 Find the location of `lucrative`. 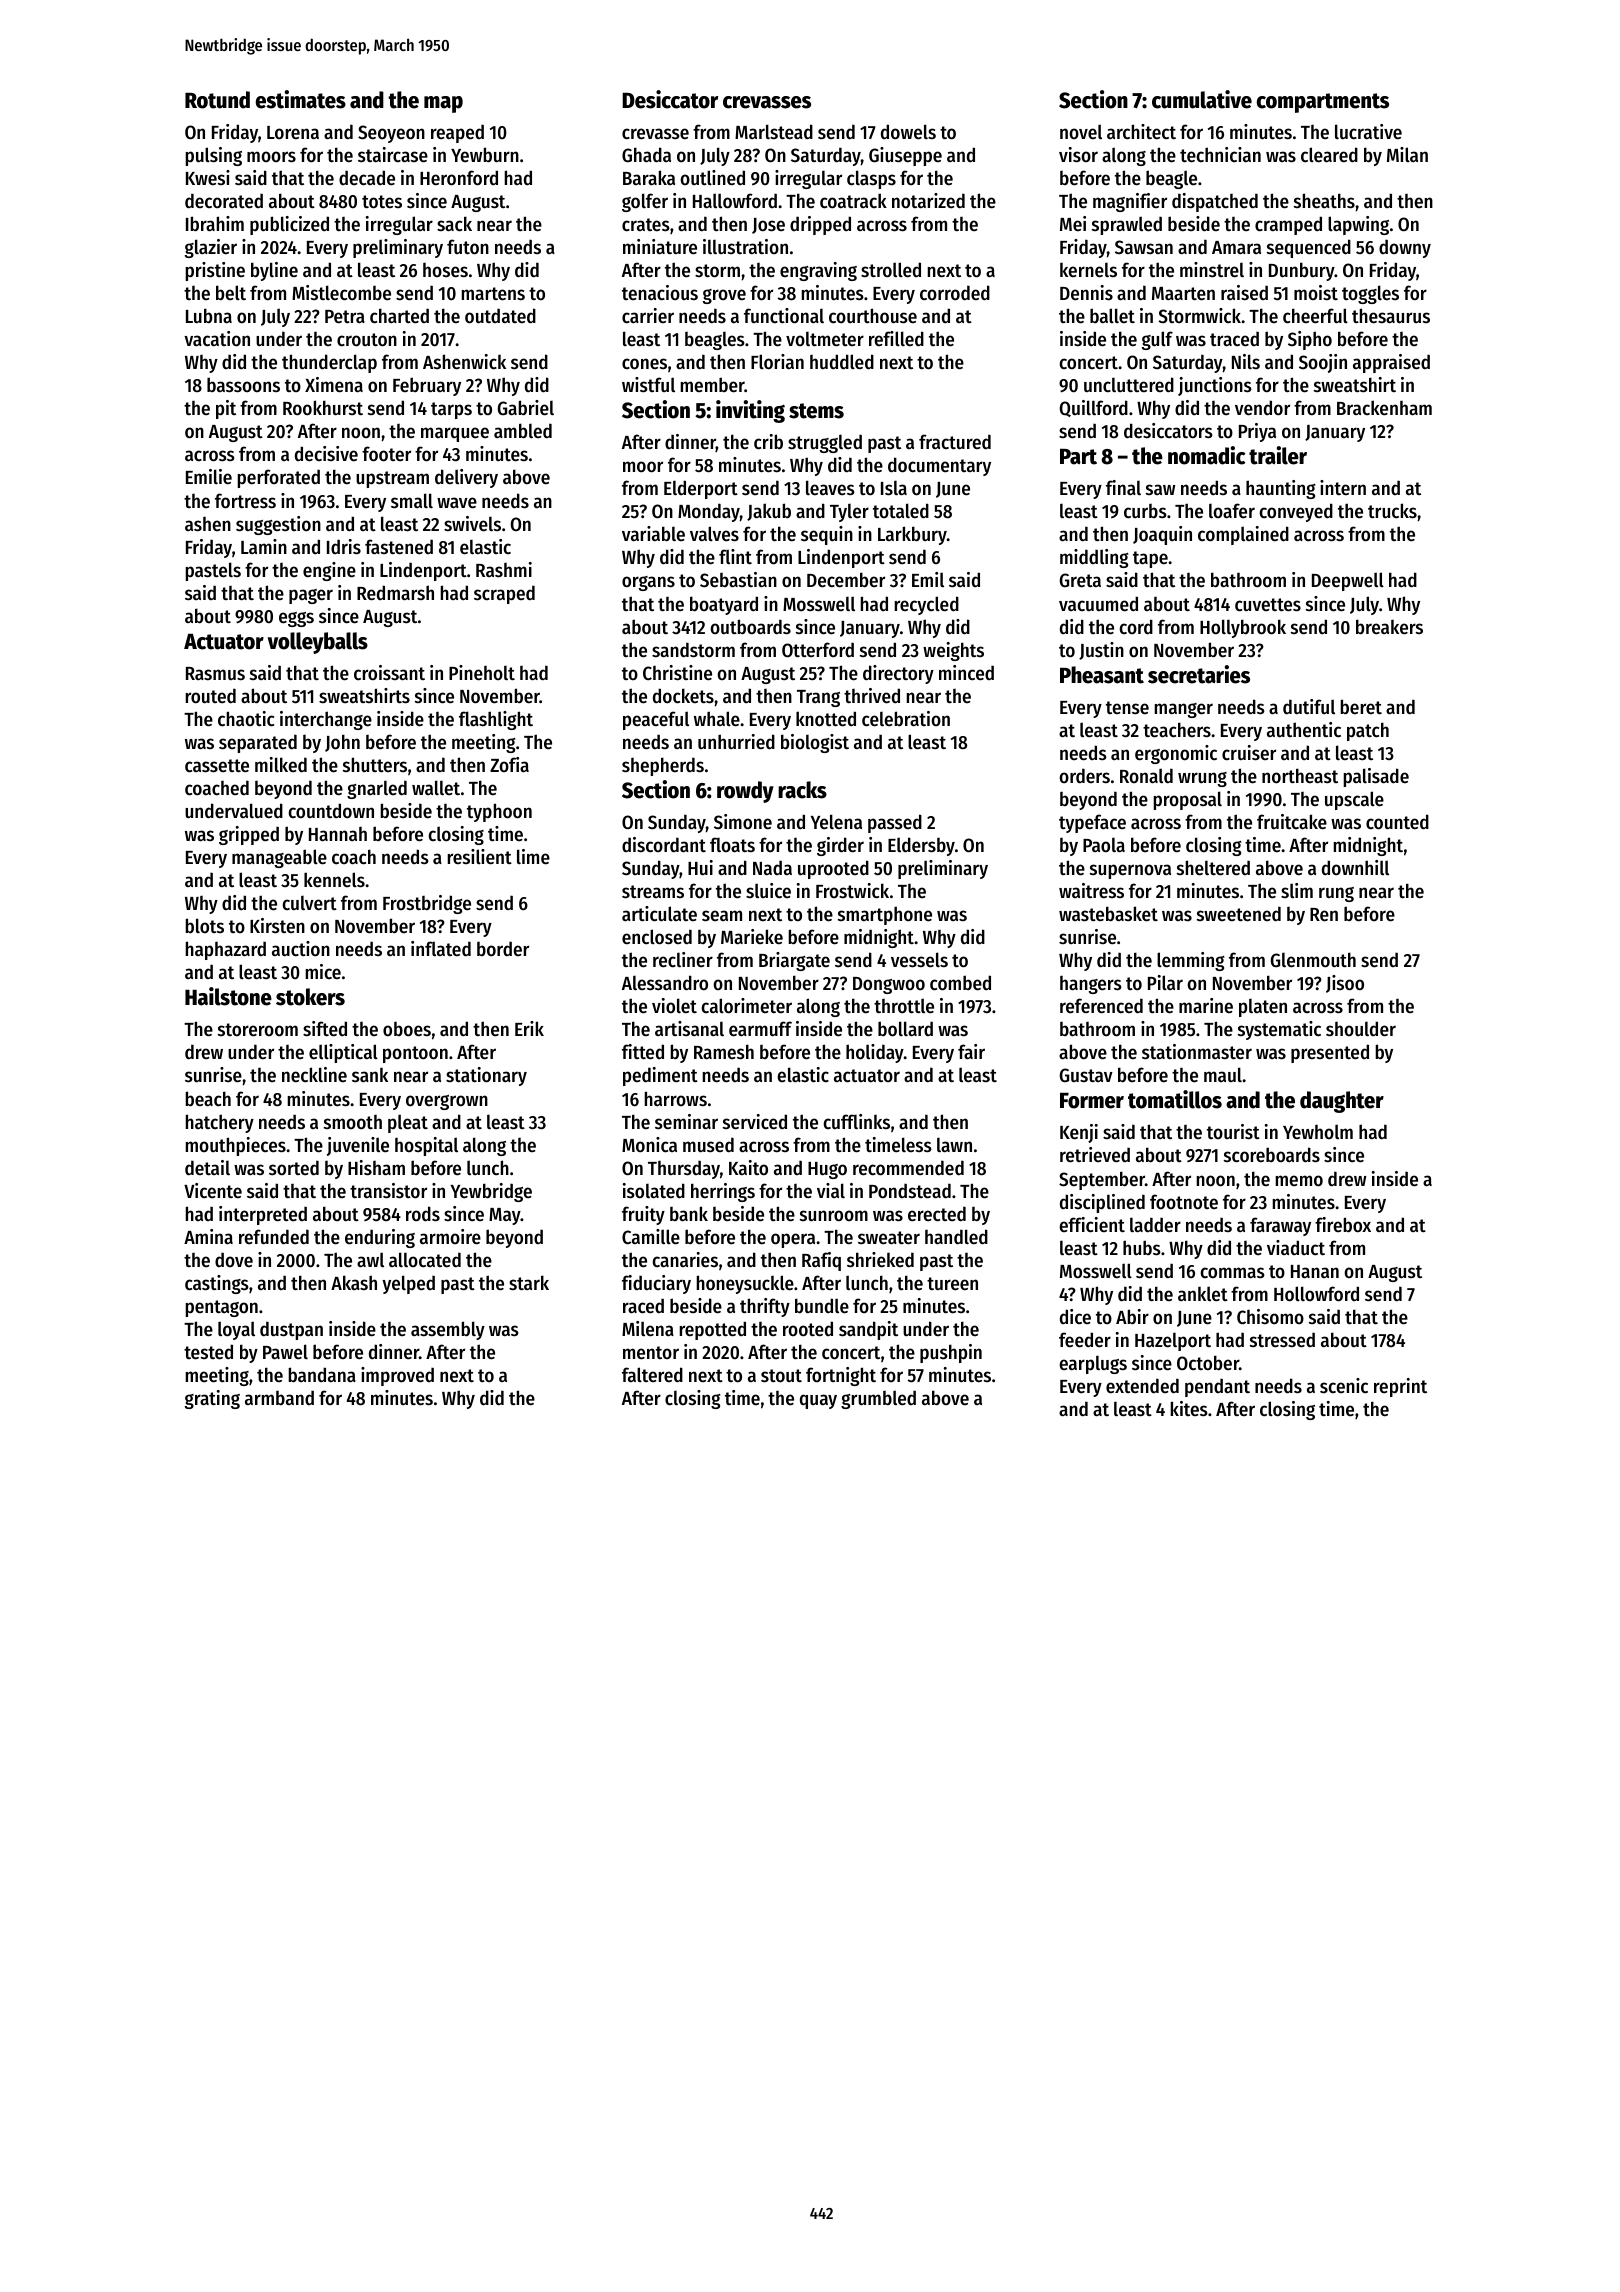

lucrative is located at coordinates (1368, 132).
